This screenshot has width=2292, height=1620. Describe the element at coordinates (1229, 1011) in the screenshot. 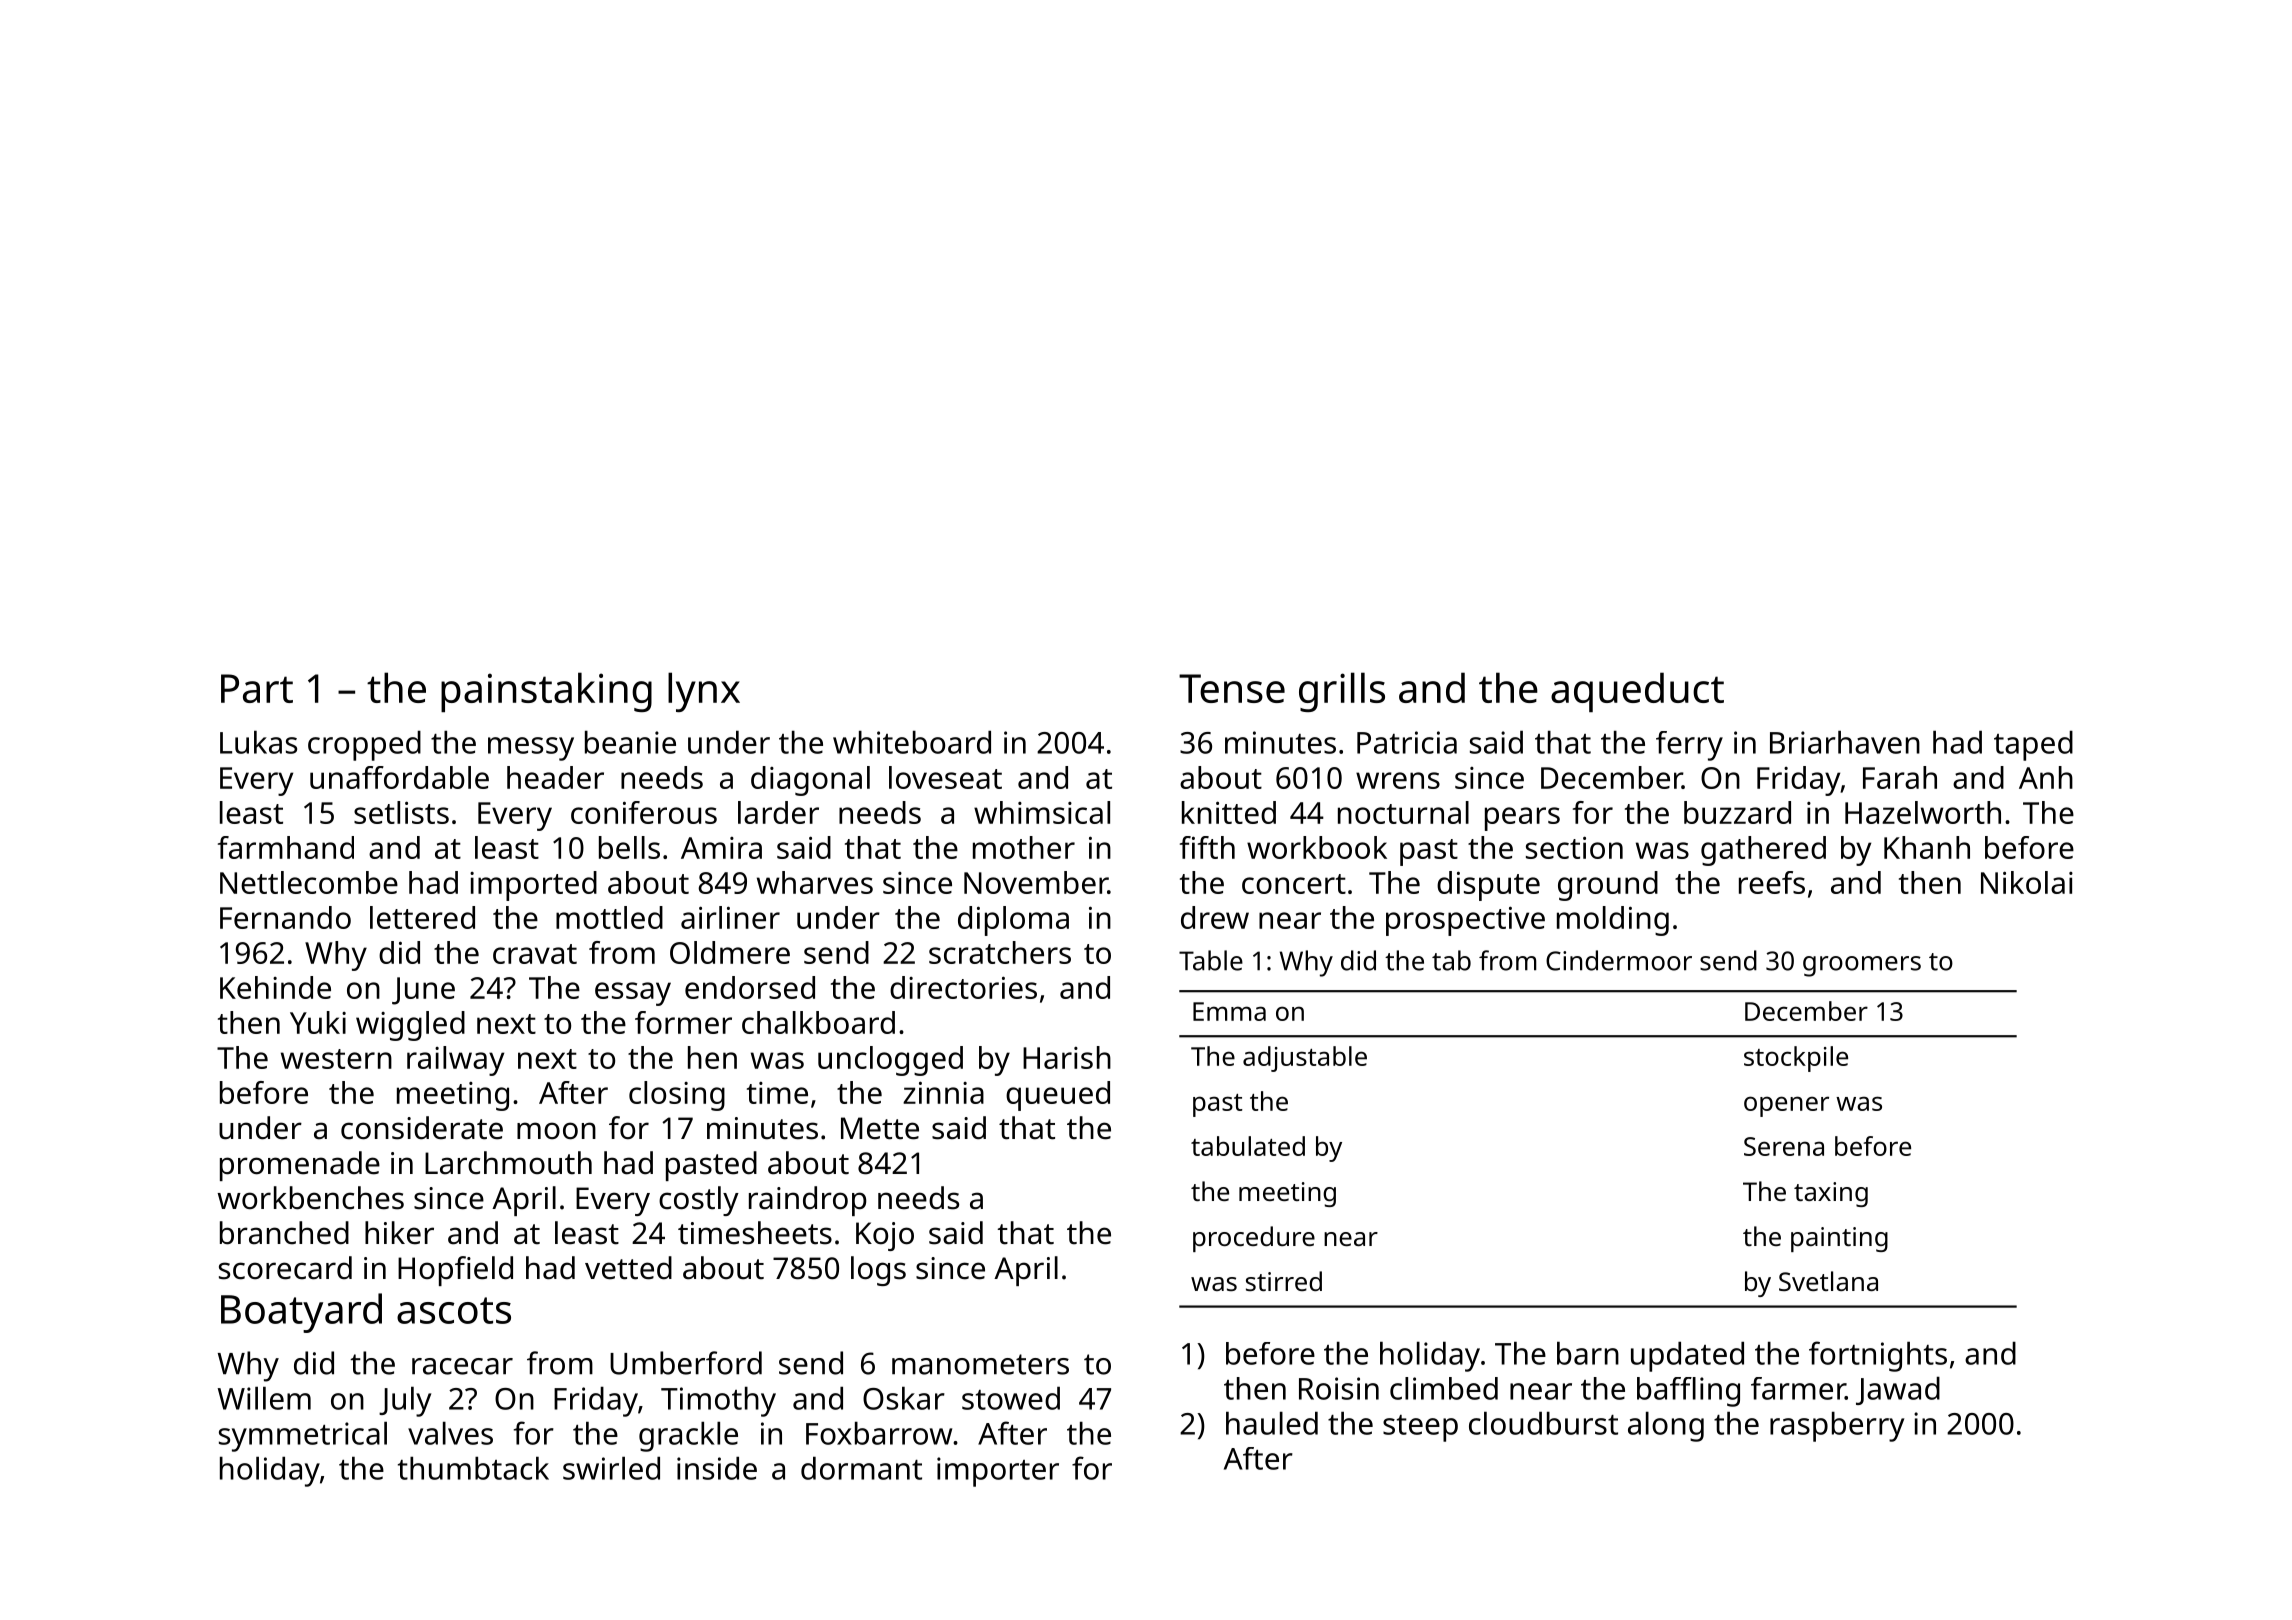

I see `Emma` at that location.
